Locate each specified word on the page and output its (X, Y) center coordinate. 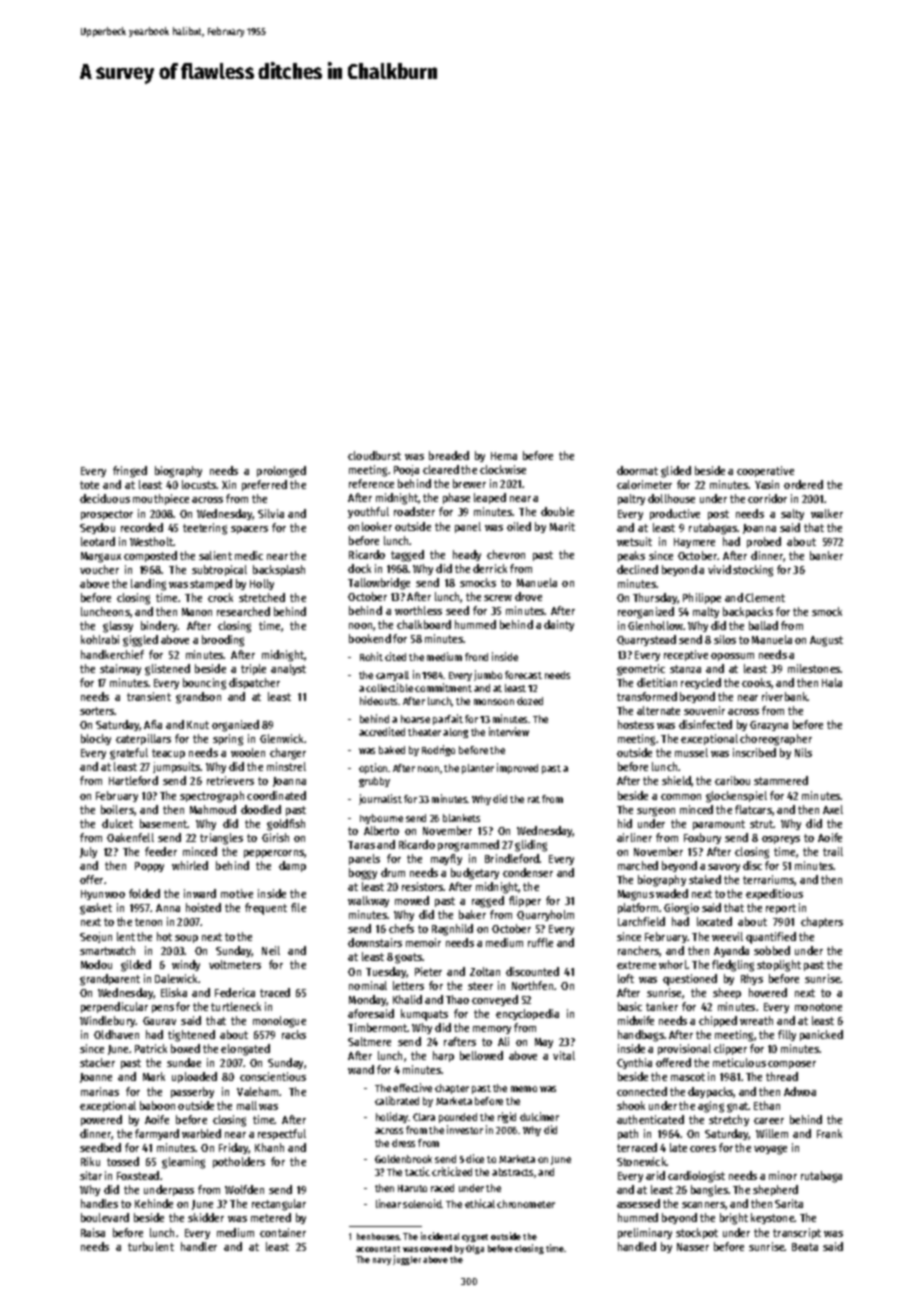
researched (243, 611)
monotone (818, 1007)
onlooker (370, 526)
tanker (662, 1006)
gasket (96, 909)
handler (199, 1246)
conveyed (495, 1000)
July (88, 852)
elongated (245, 1050)
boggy (363, 874)
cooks (756, 682)
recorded (142, 527)
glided (676, 472)
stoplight (779, 966)
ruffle (540, 942)
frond (476, 657)
